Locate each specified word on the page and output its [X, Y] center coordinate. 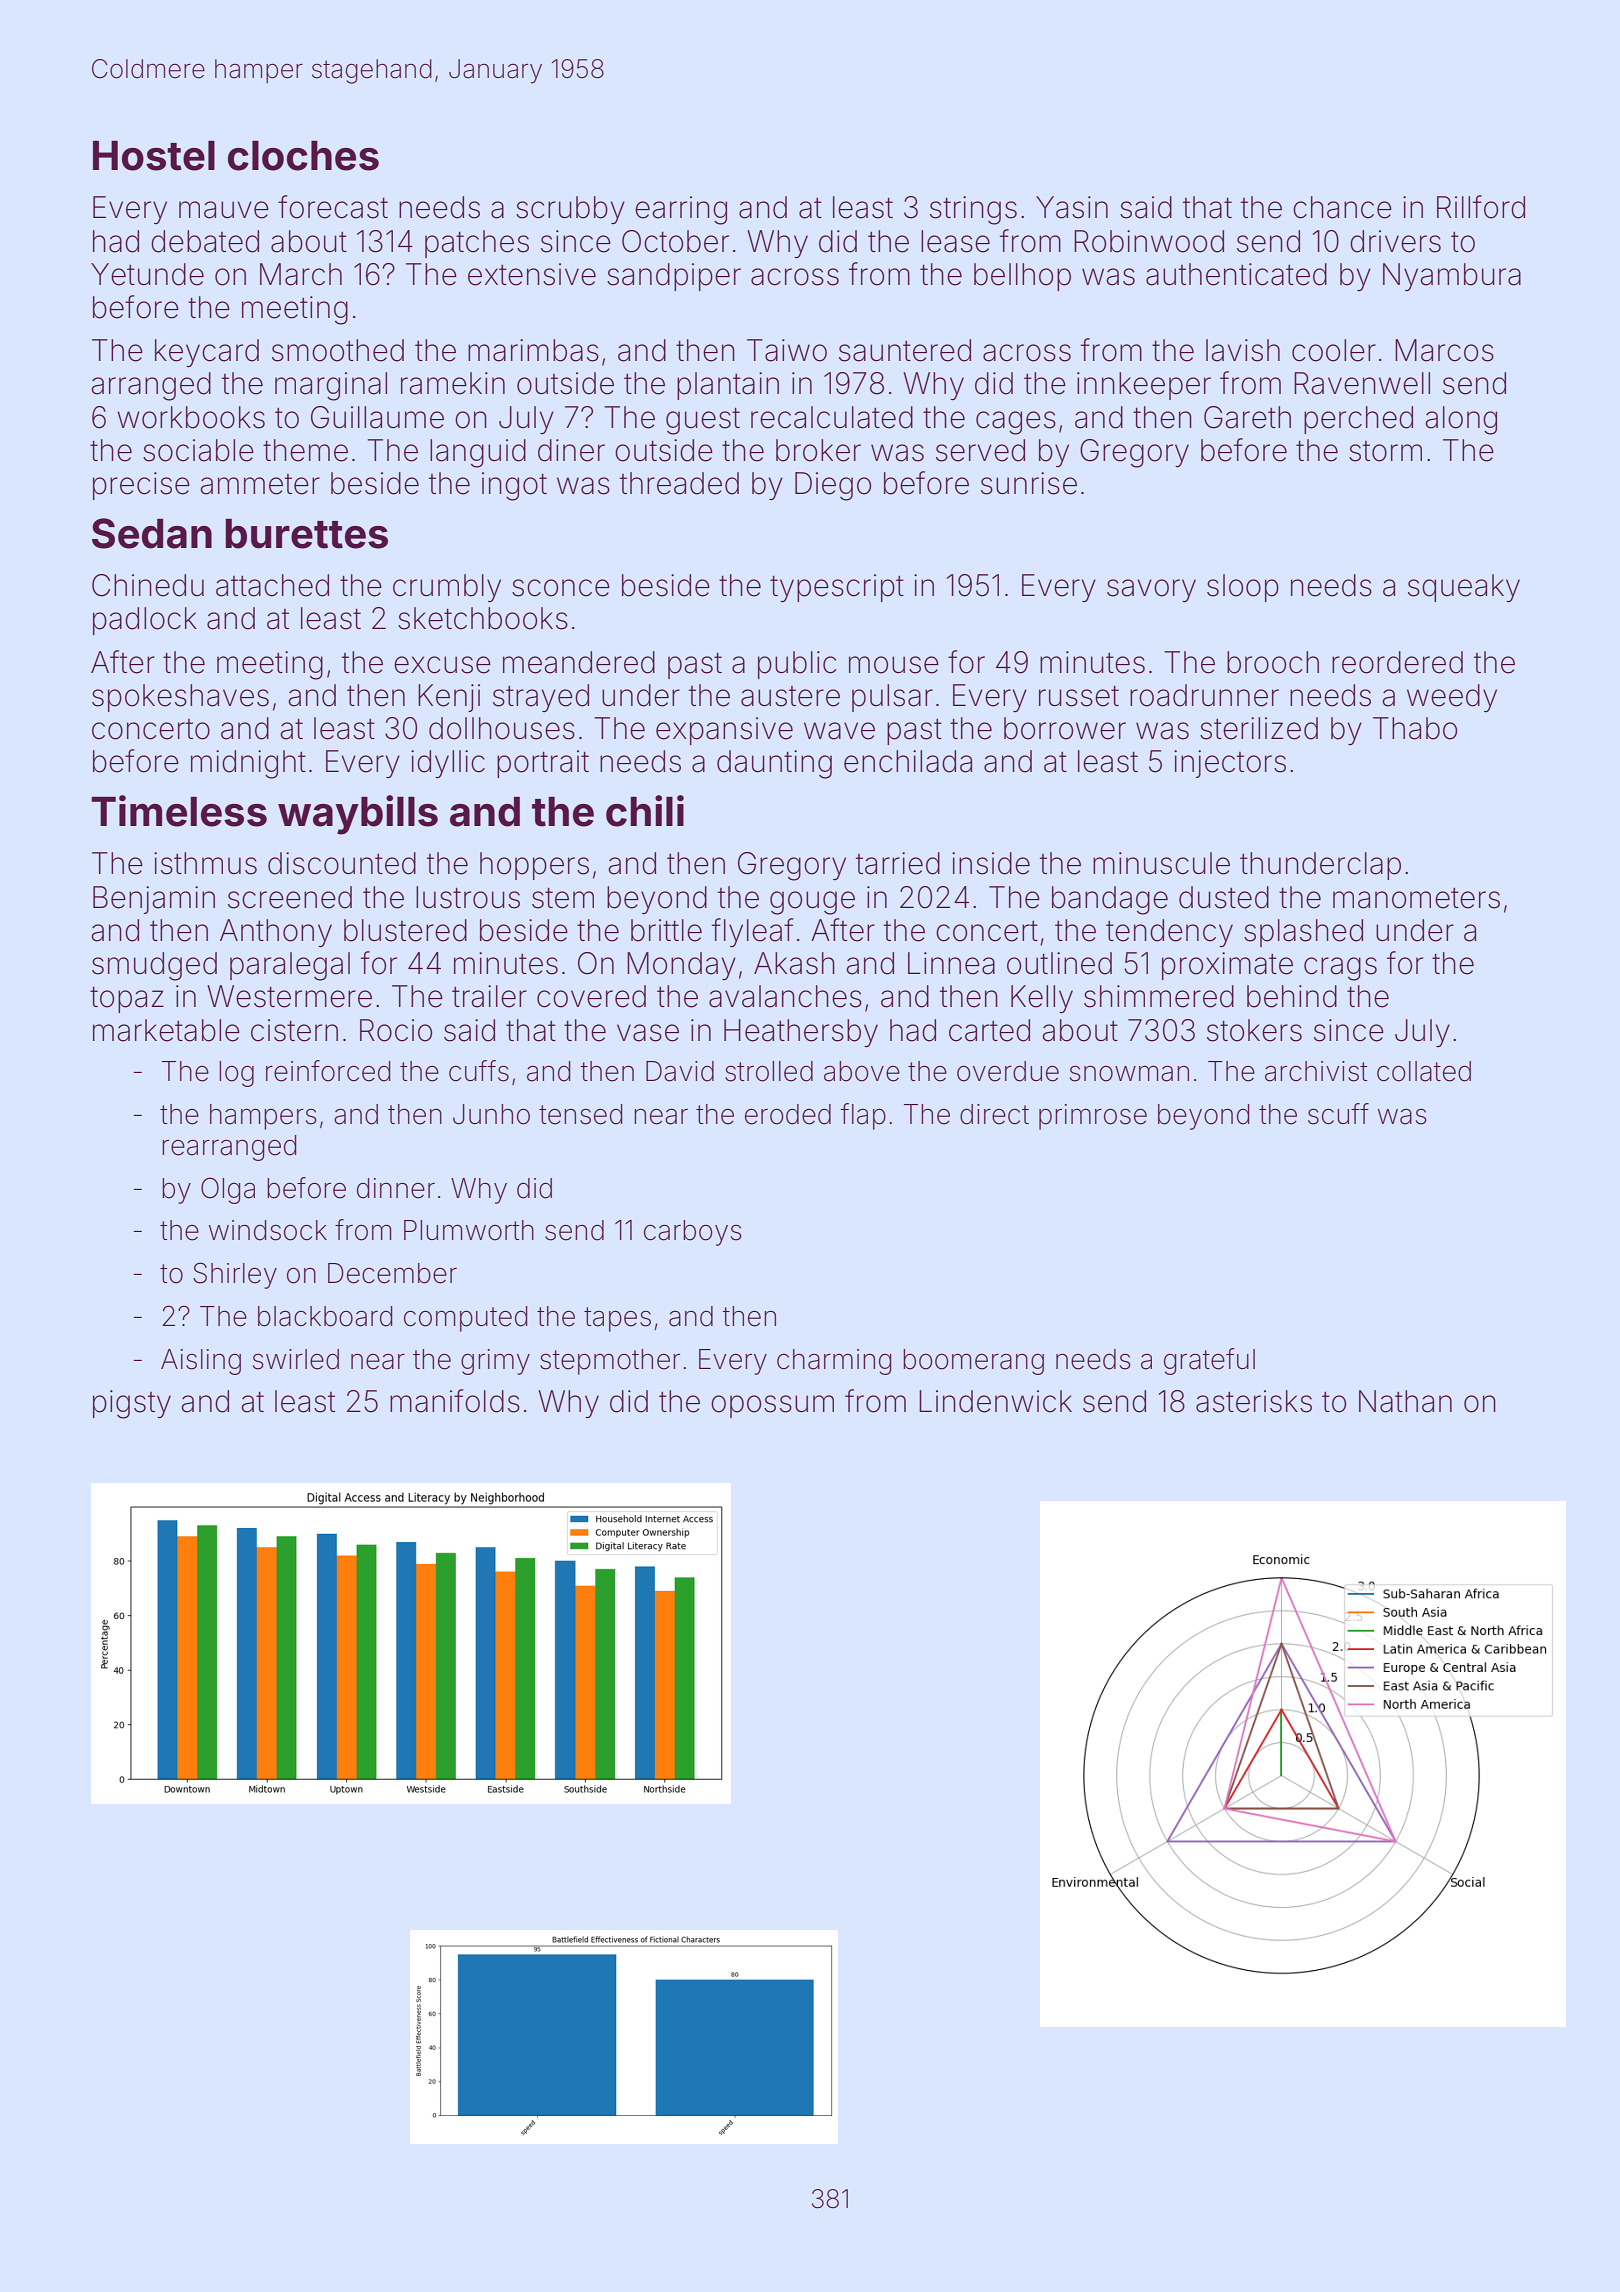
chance [1342, 207]
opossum [772, 1406]
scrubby [570, 210]
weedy [1452, 698]
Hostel [154, 156]
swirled [296, 1359]
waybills [358, 815]
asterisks [1254, 1401]
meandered [579, 662]
